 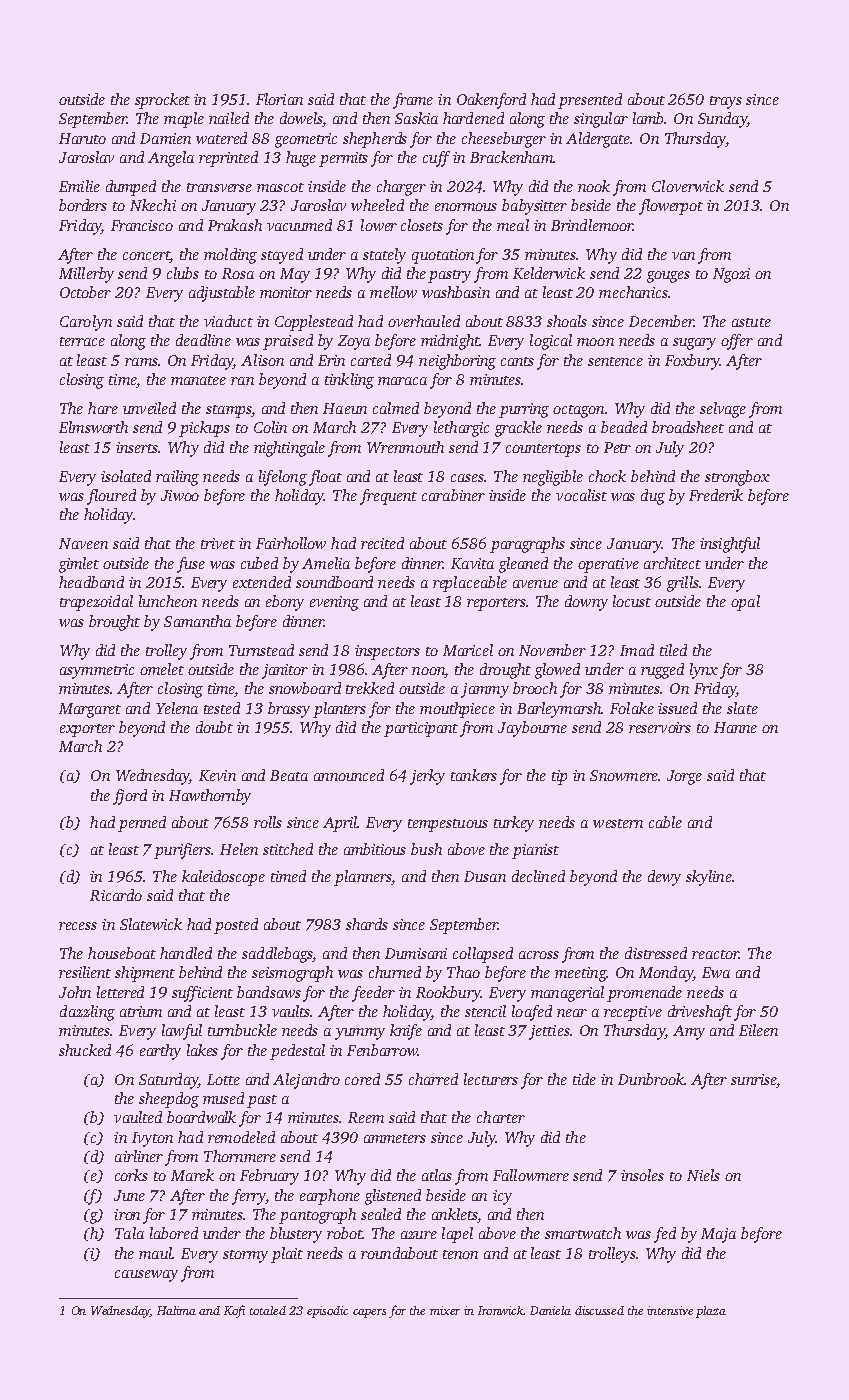 What do you see at coordinates (722, 120) in the screenshot?
I see `Sunday` at bounding box center [722, 120].
